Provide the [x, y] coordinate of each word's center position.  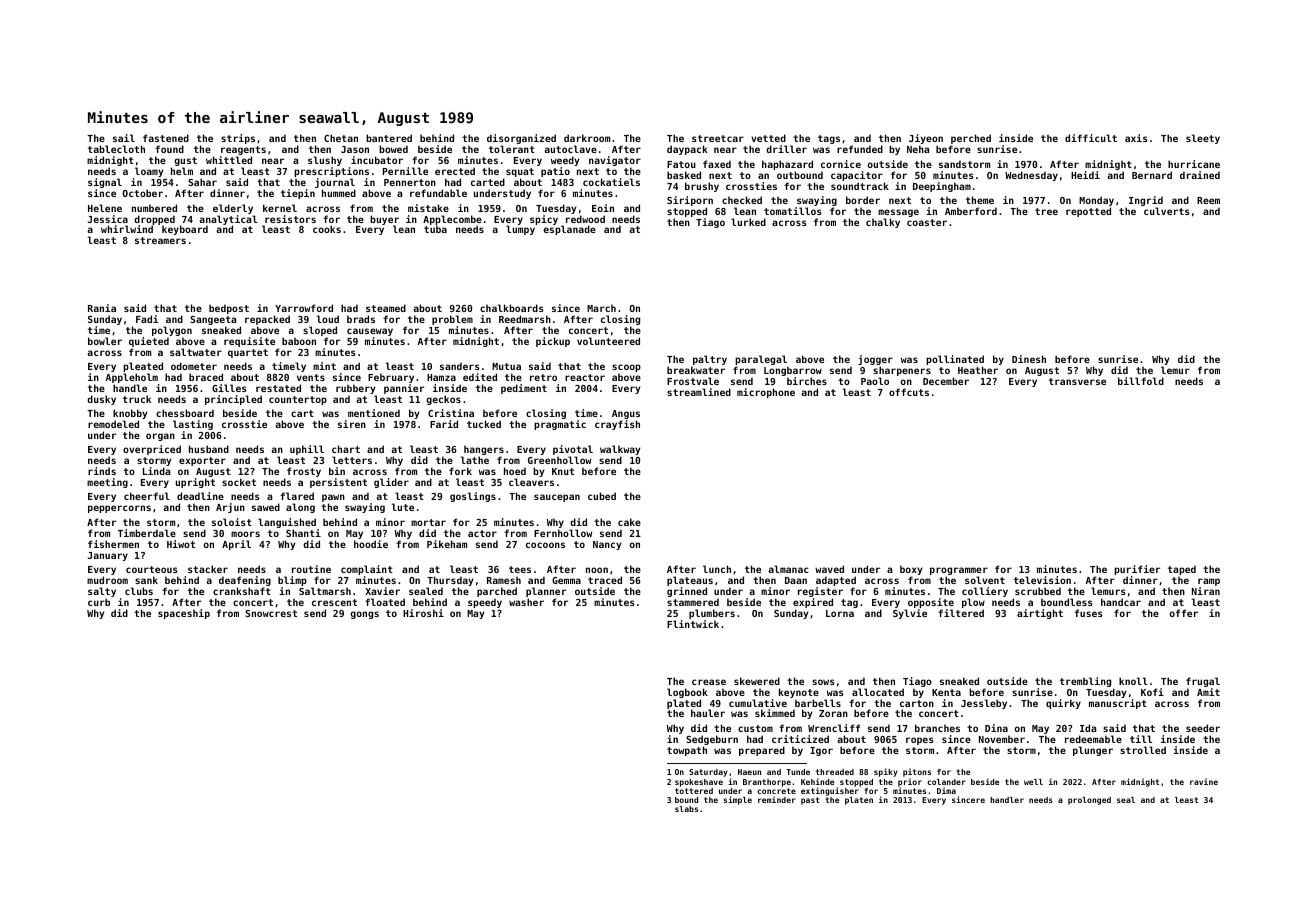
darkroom [587, 138]
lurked [748, 222]
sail [124, 138]
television [1042, 580]
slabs [686, 809]
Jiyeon [926, 140]
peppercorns [119, 509]
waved [829, 569]
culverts [1167, 211]
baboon [299, 341]
